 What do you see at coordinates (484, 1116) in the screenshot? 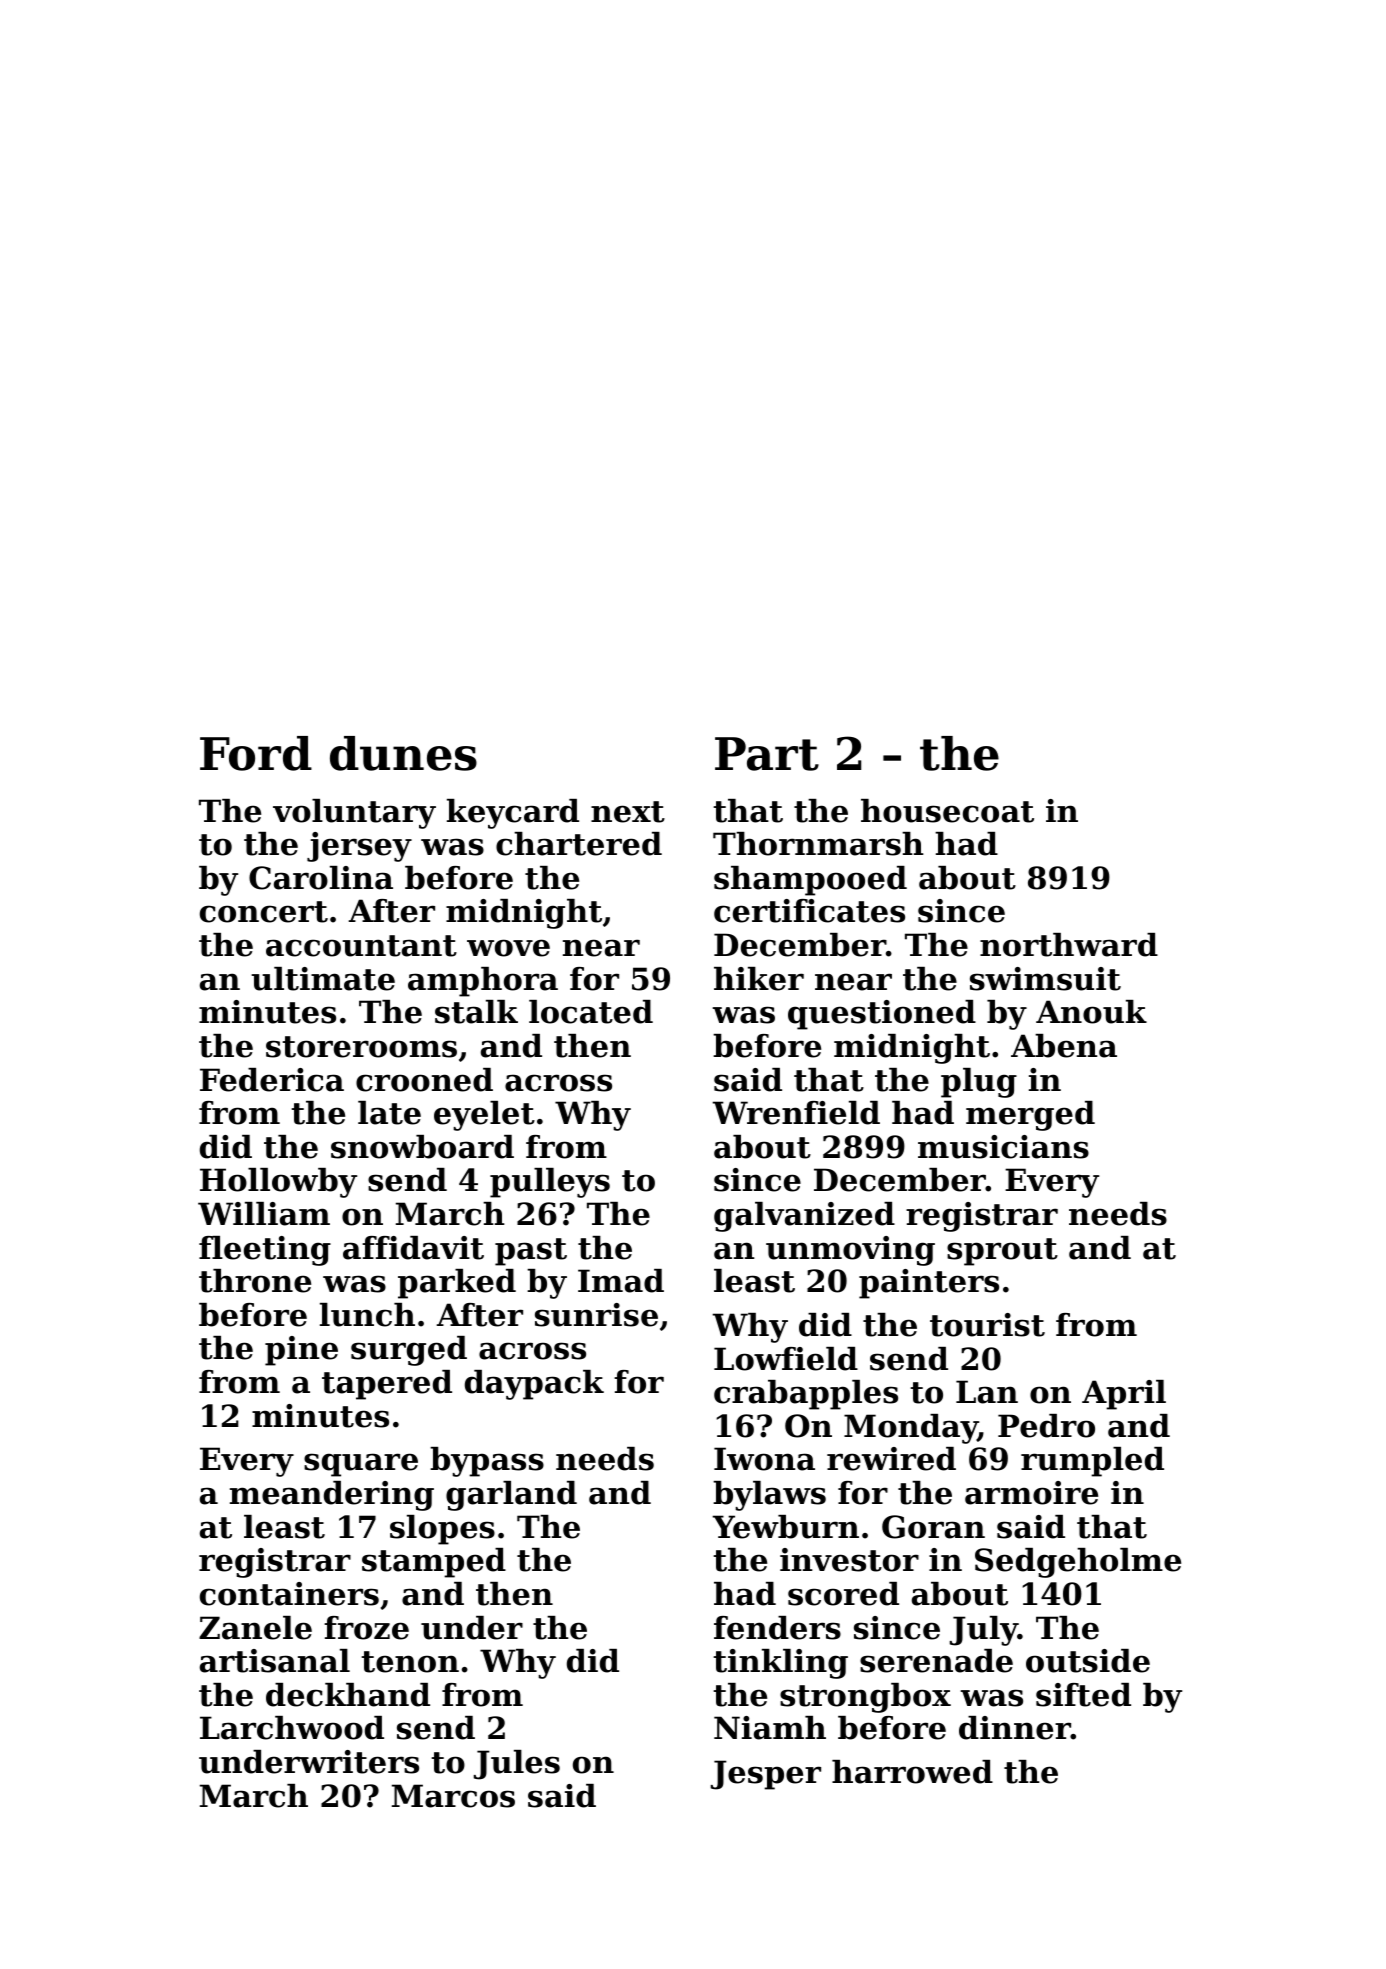
I see `eyelet` at bounding box center [484, 1116].
